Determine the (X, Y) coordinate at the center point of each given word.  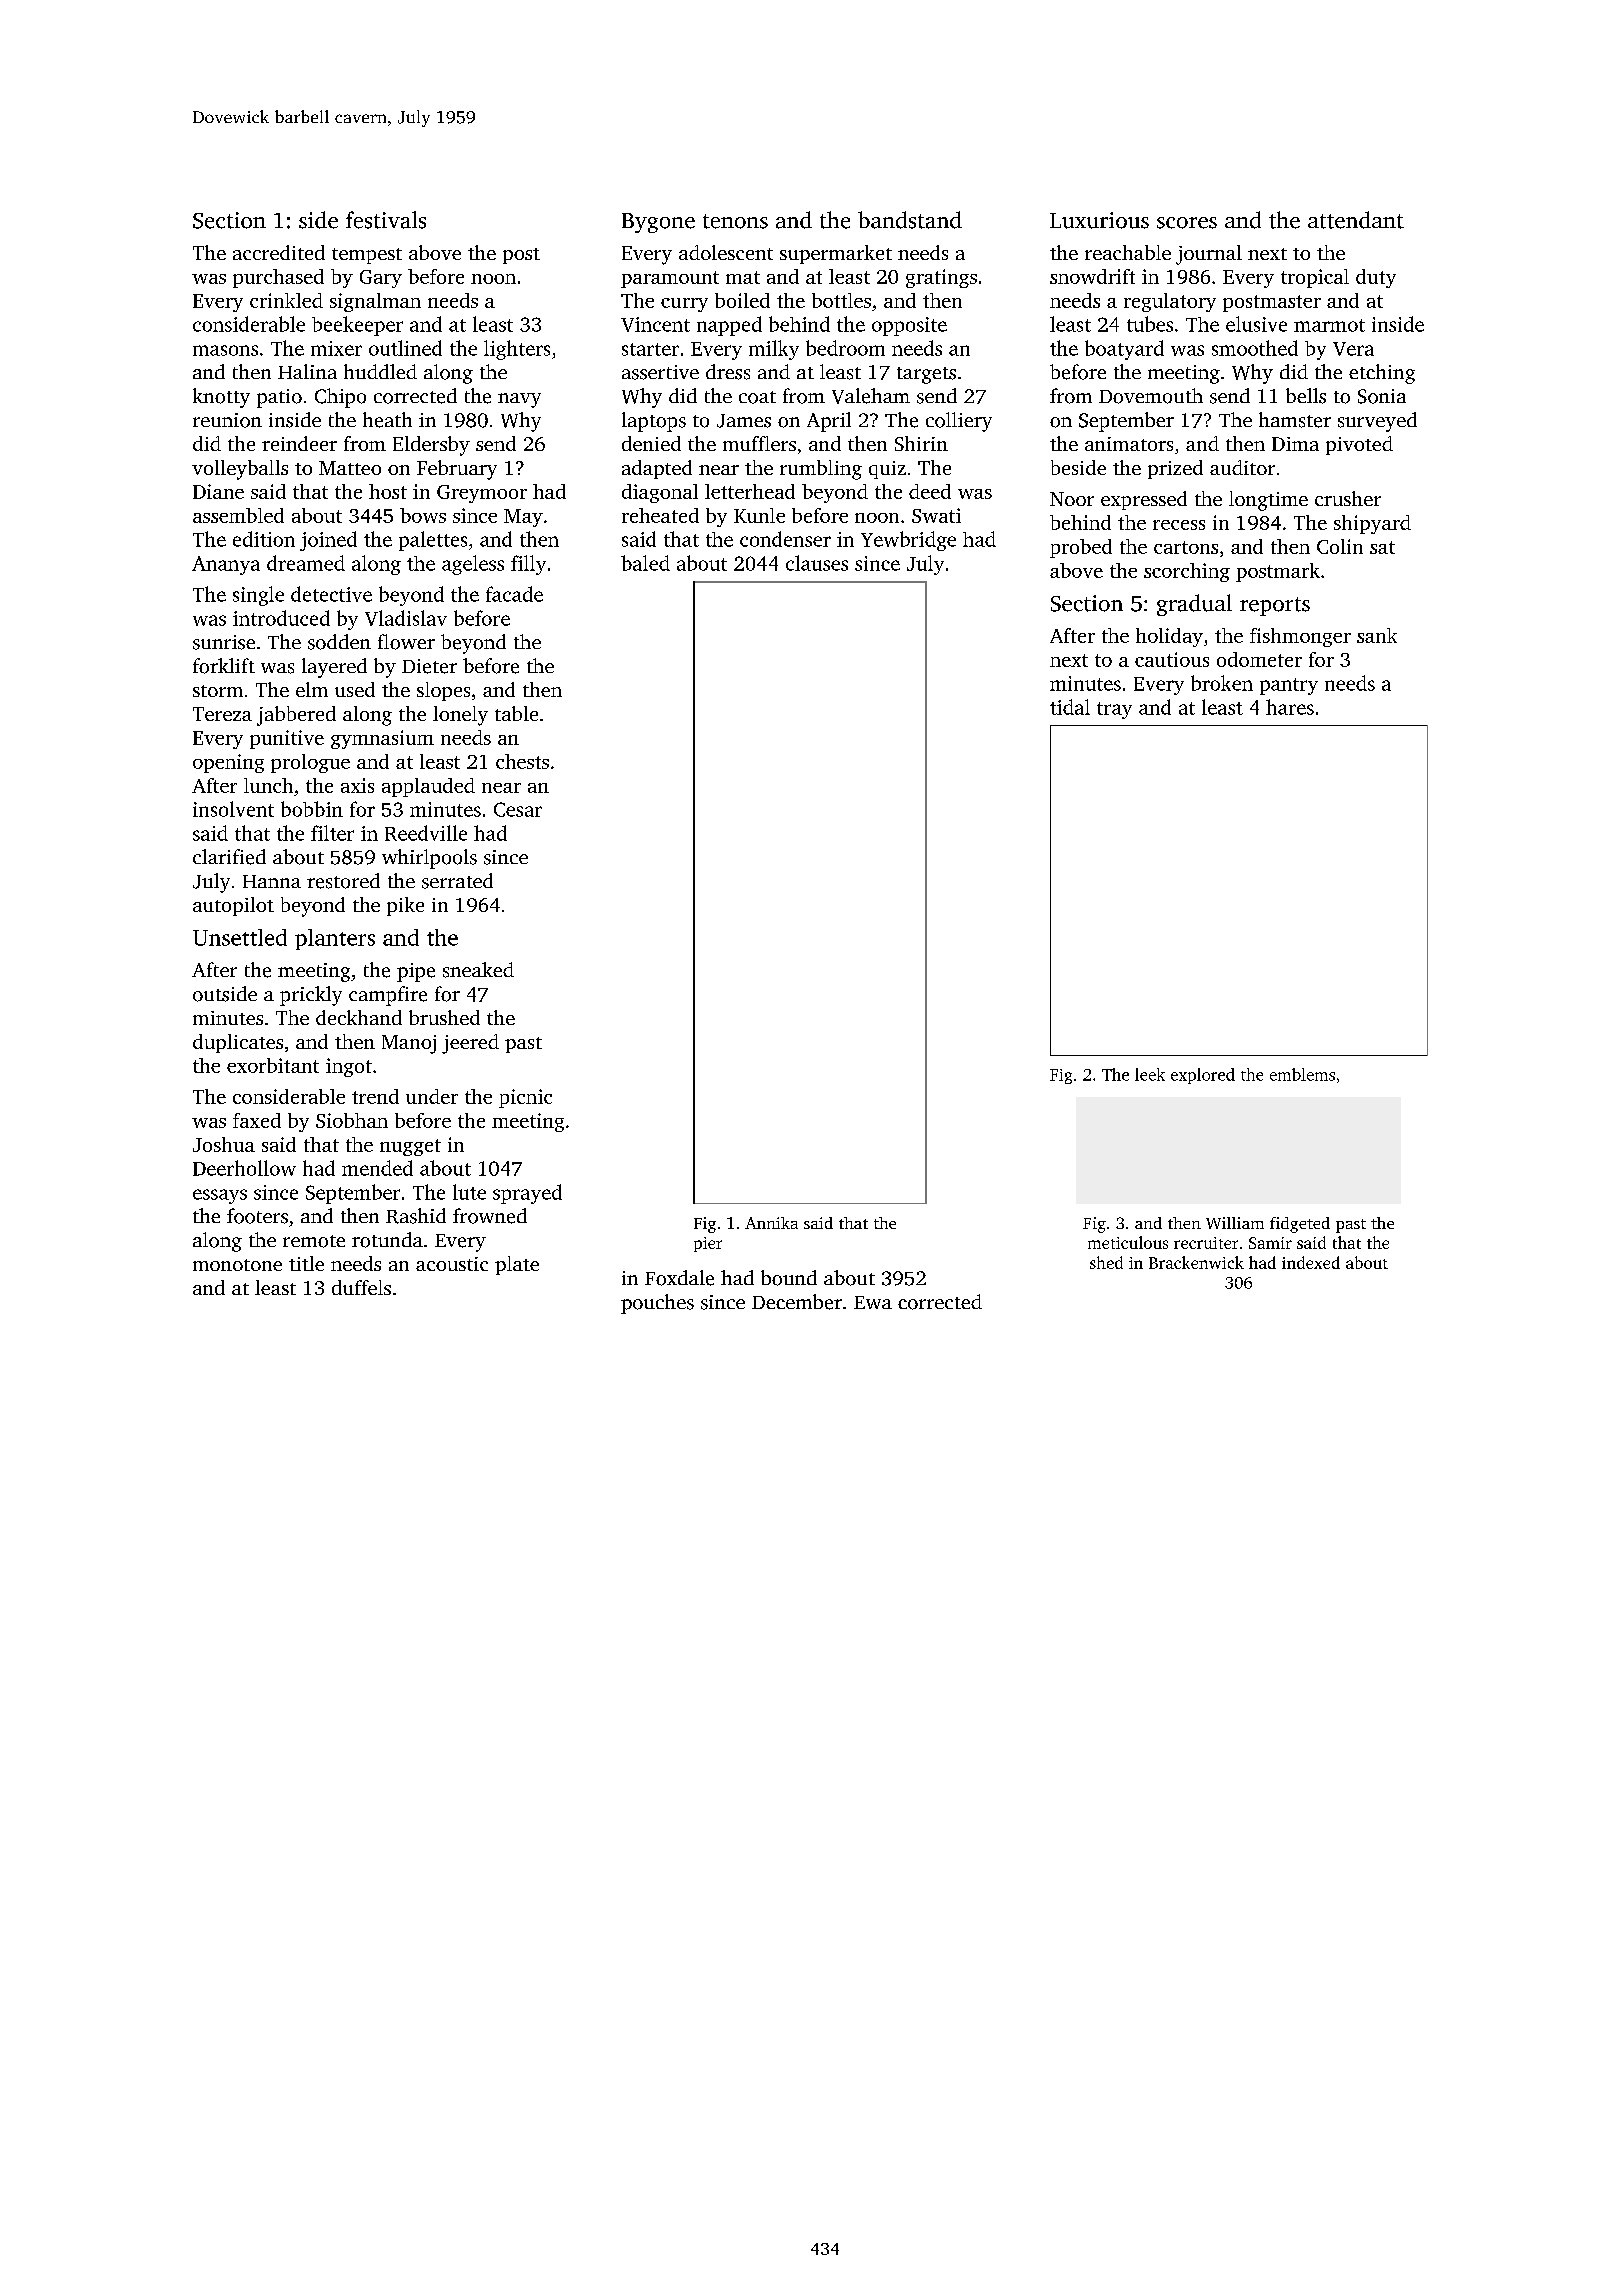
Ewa (873, 1302)
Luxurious (1099, 220)
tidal (1070, 707)
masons (225, 350)
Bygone (658, 223)
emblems (1302, 1074)
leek (1150, 1074)
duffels (361, 1287)
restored (343, 881)
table (516, 713)
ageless (473, 565)
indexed (1311, 1262)
